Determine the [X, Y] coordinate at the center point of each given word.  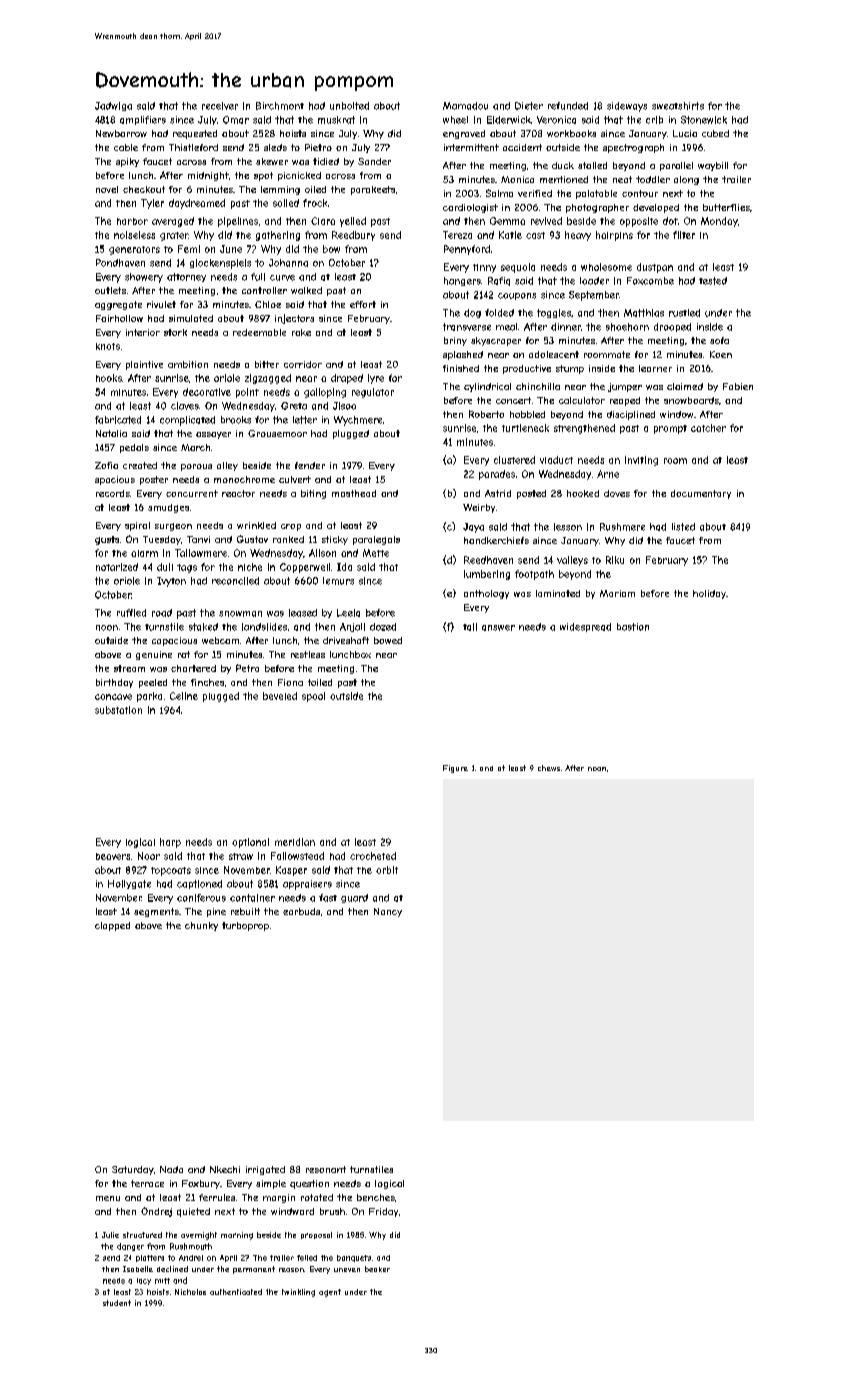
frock [315, 203]
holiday [709, 594]
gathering [278, 236]
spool [313, 697]
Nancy [388, 912]
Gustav [252, 539]
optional [250, 843]
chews [549, 768]
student [117, 1303]
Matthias [644, 313]
